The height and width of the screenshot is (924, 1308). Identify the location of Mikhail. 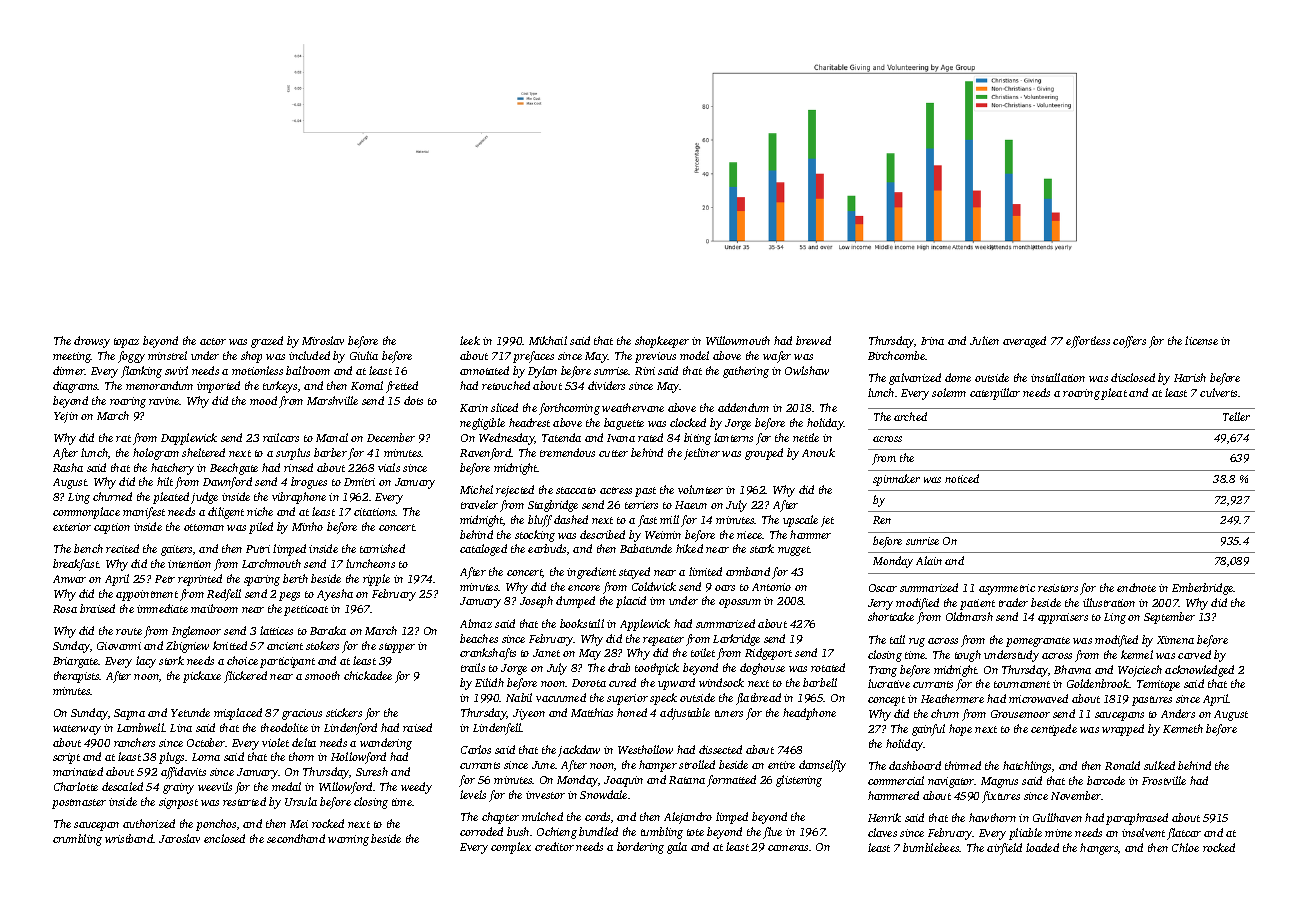
(548, 340).
